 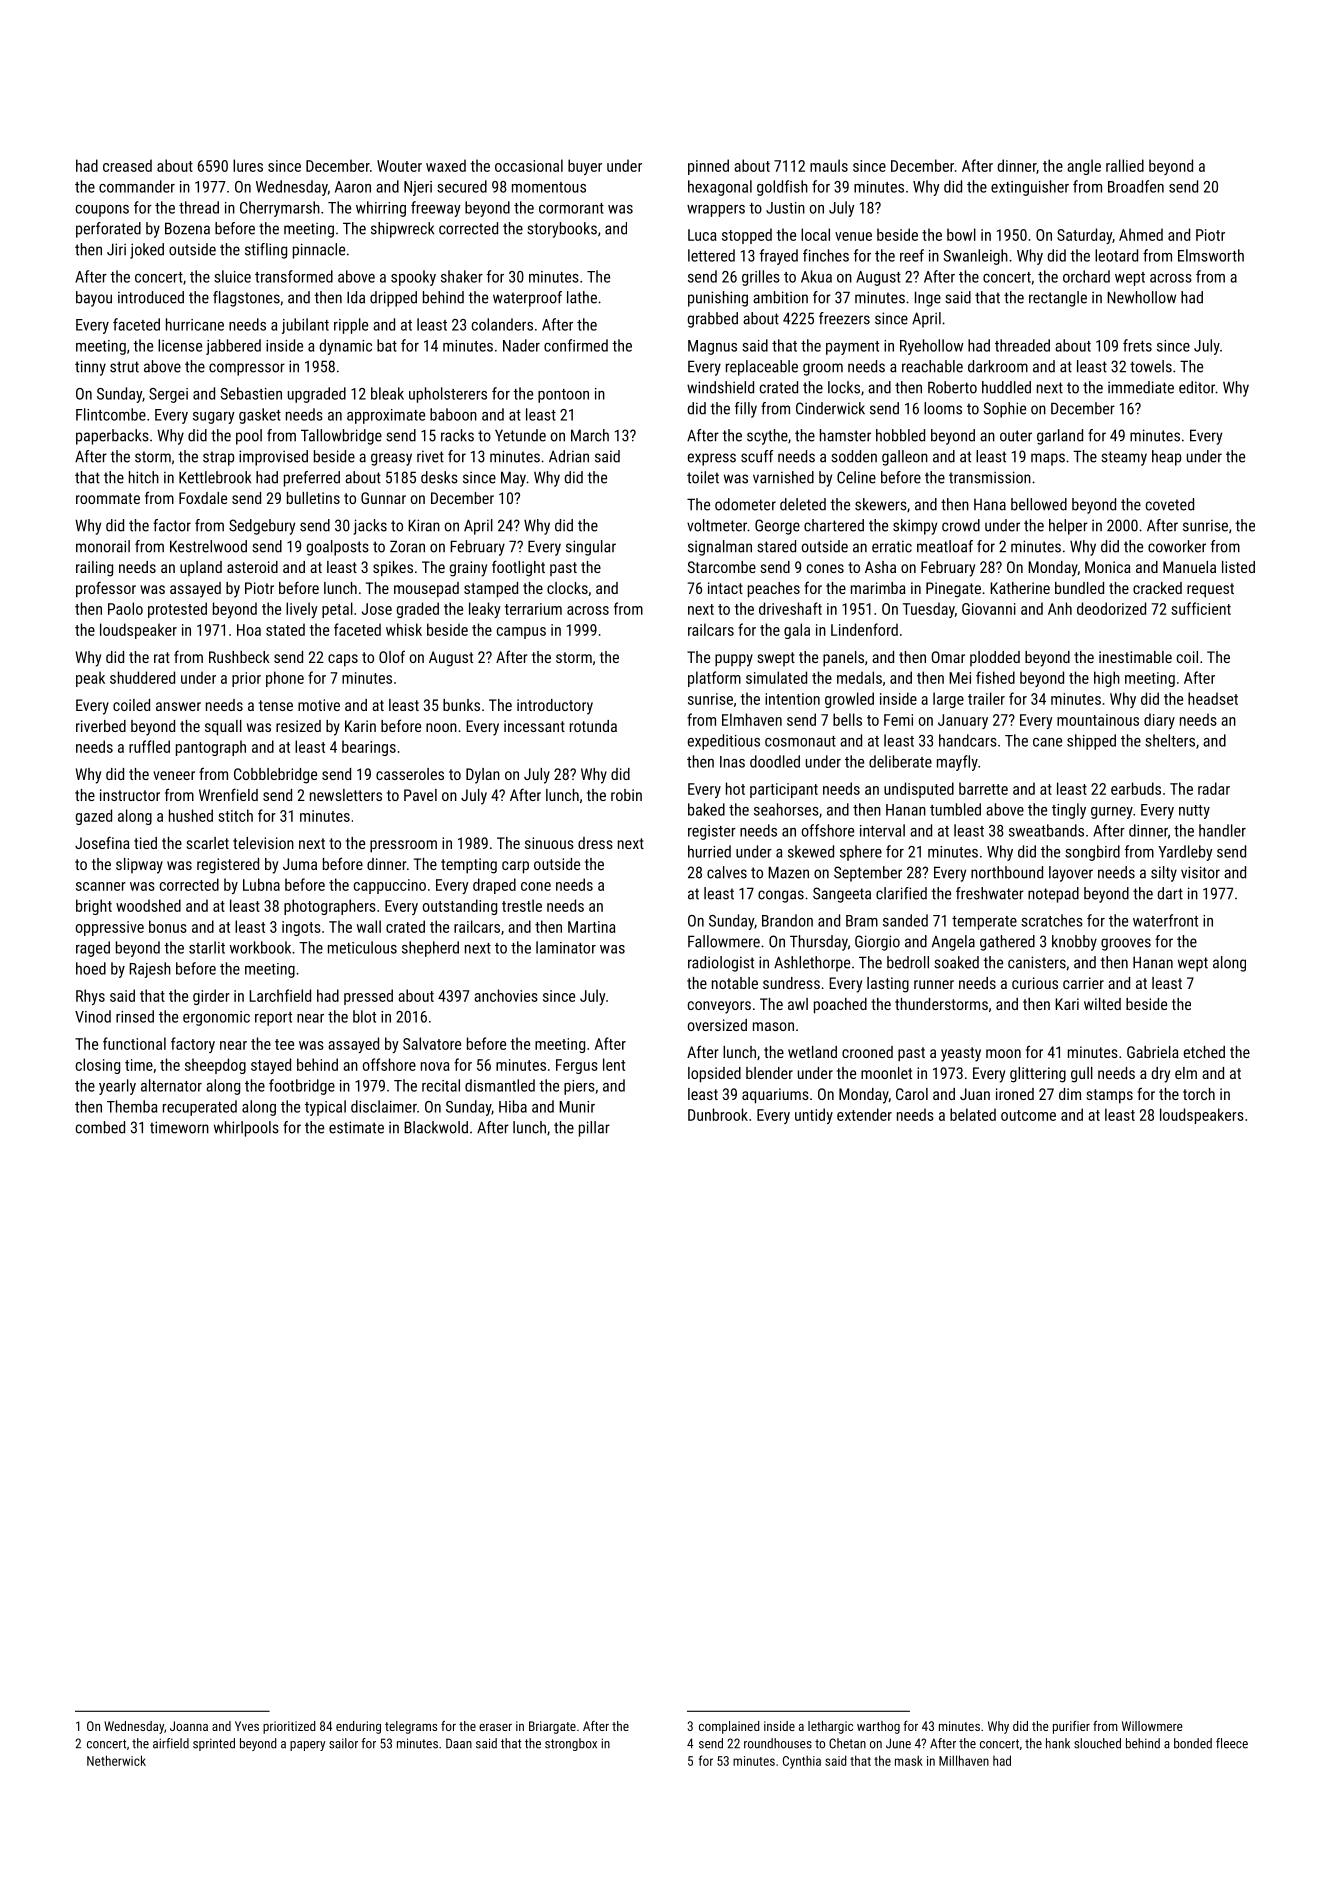 I want to click on Dunbrook, so click(x=718, y=1114).
